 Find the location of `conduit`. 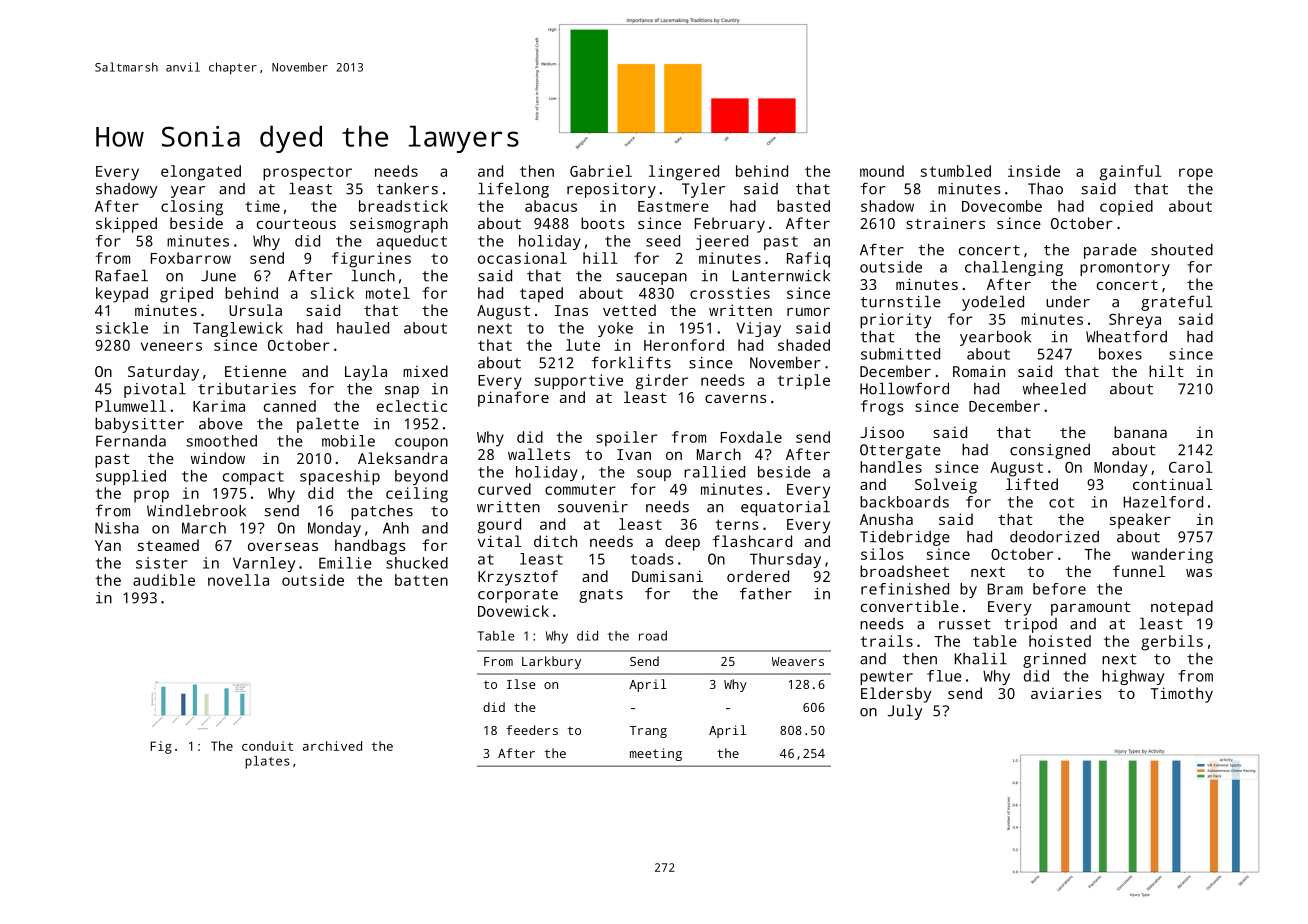

conduit is located at coordinates (267, 746).
